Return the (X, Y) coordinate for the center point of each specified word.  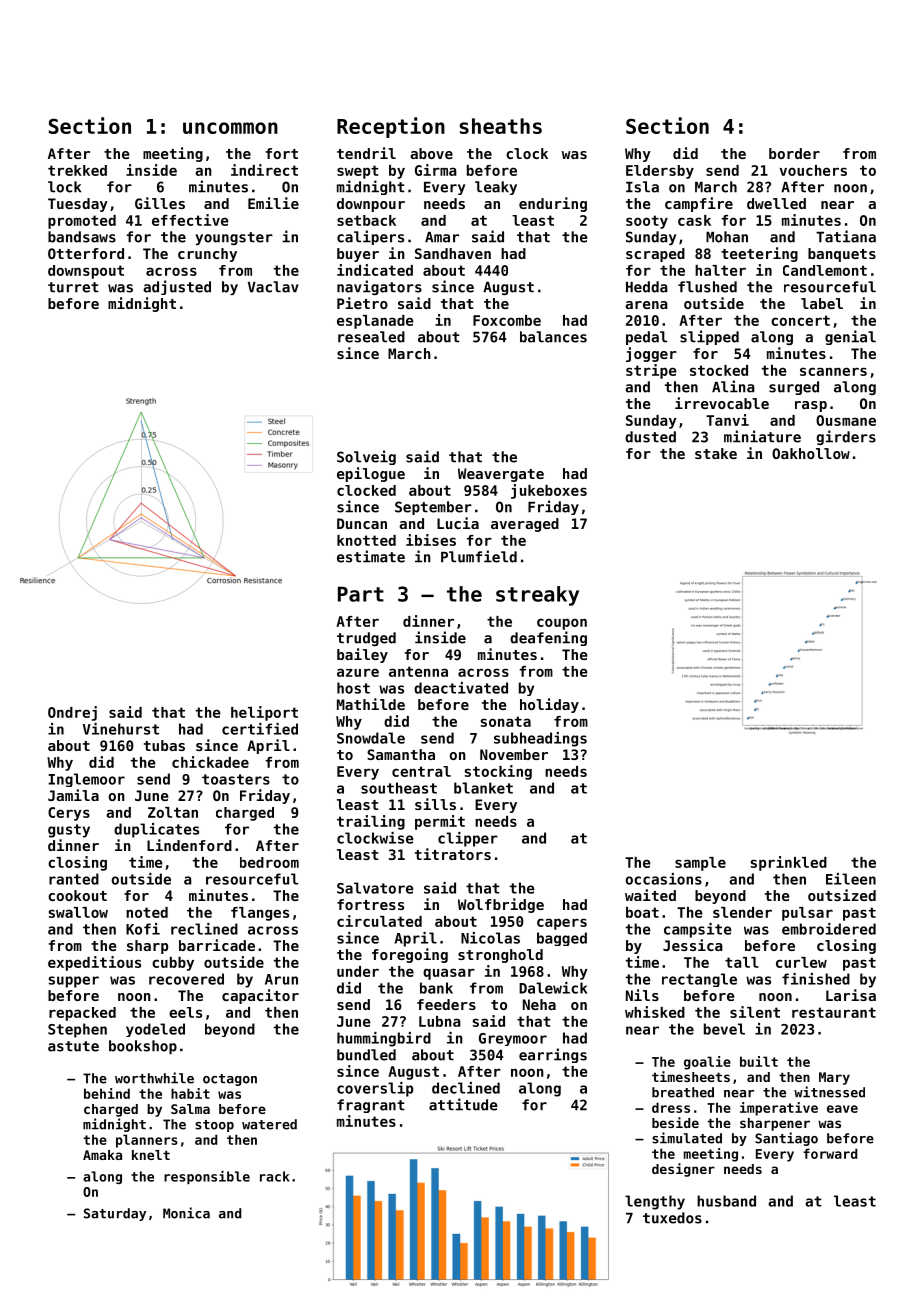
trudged (366, 639)
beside (675, 1122)
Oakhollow (811, 453)
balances (553, 337)
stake (716, 453)
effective (190, 220)
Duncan (362, 523)
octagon (230, 1080)
